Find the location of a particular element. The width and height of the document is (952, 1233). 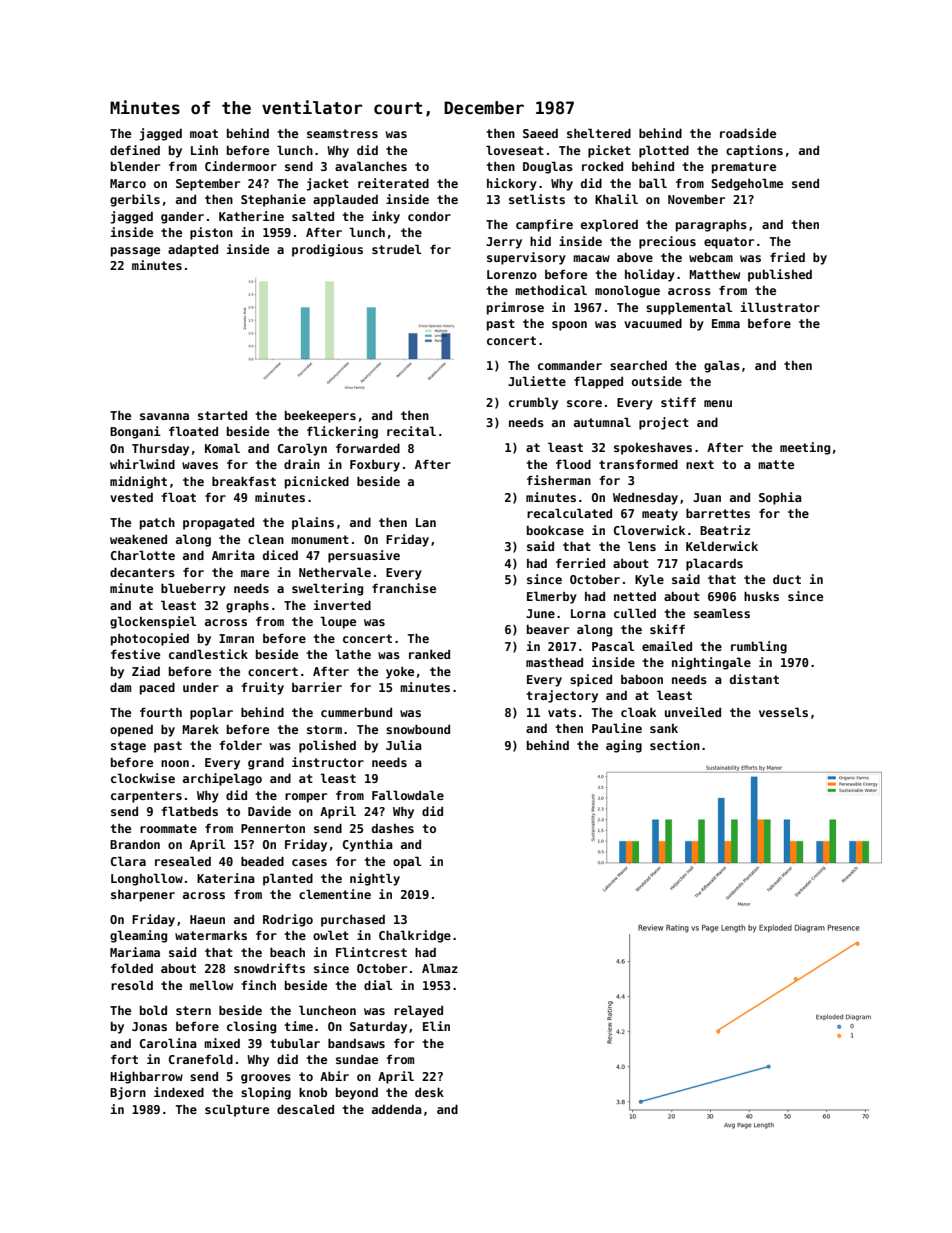

desk is located at coordinates (429, 1092).
